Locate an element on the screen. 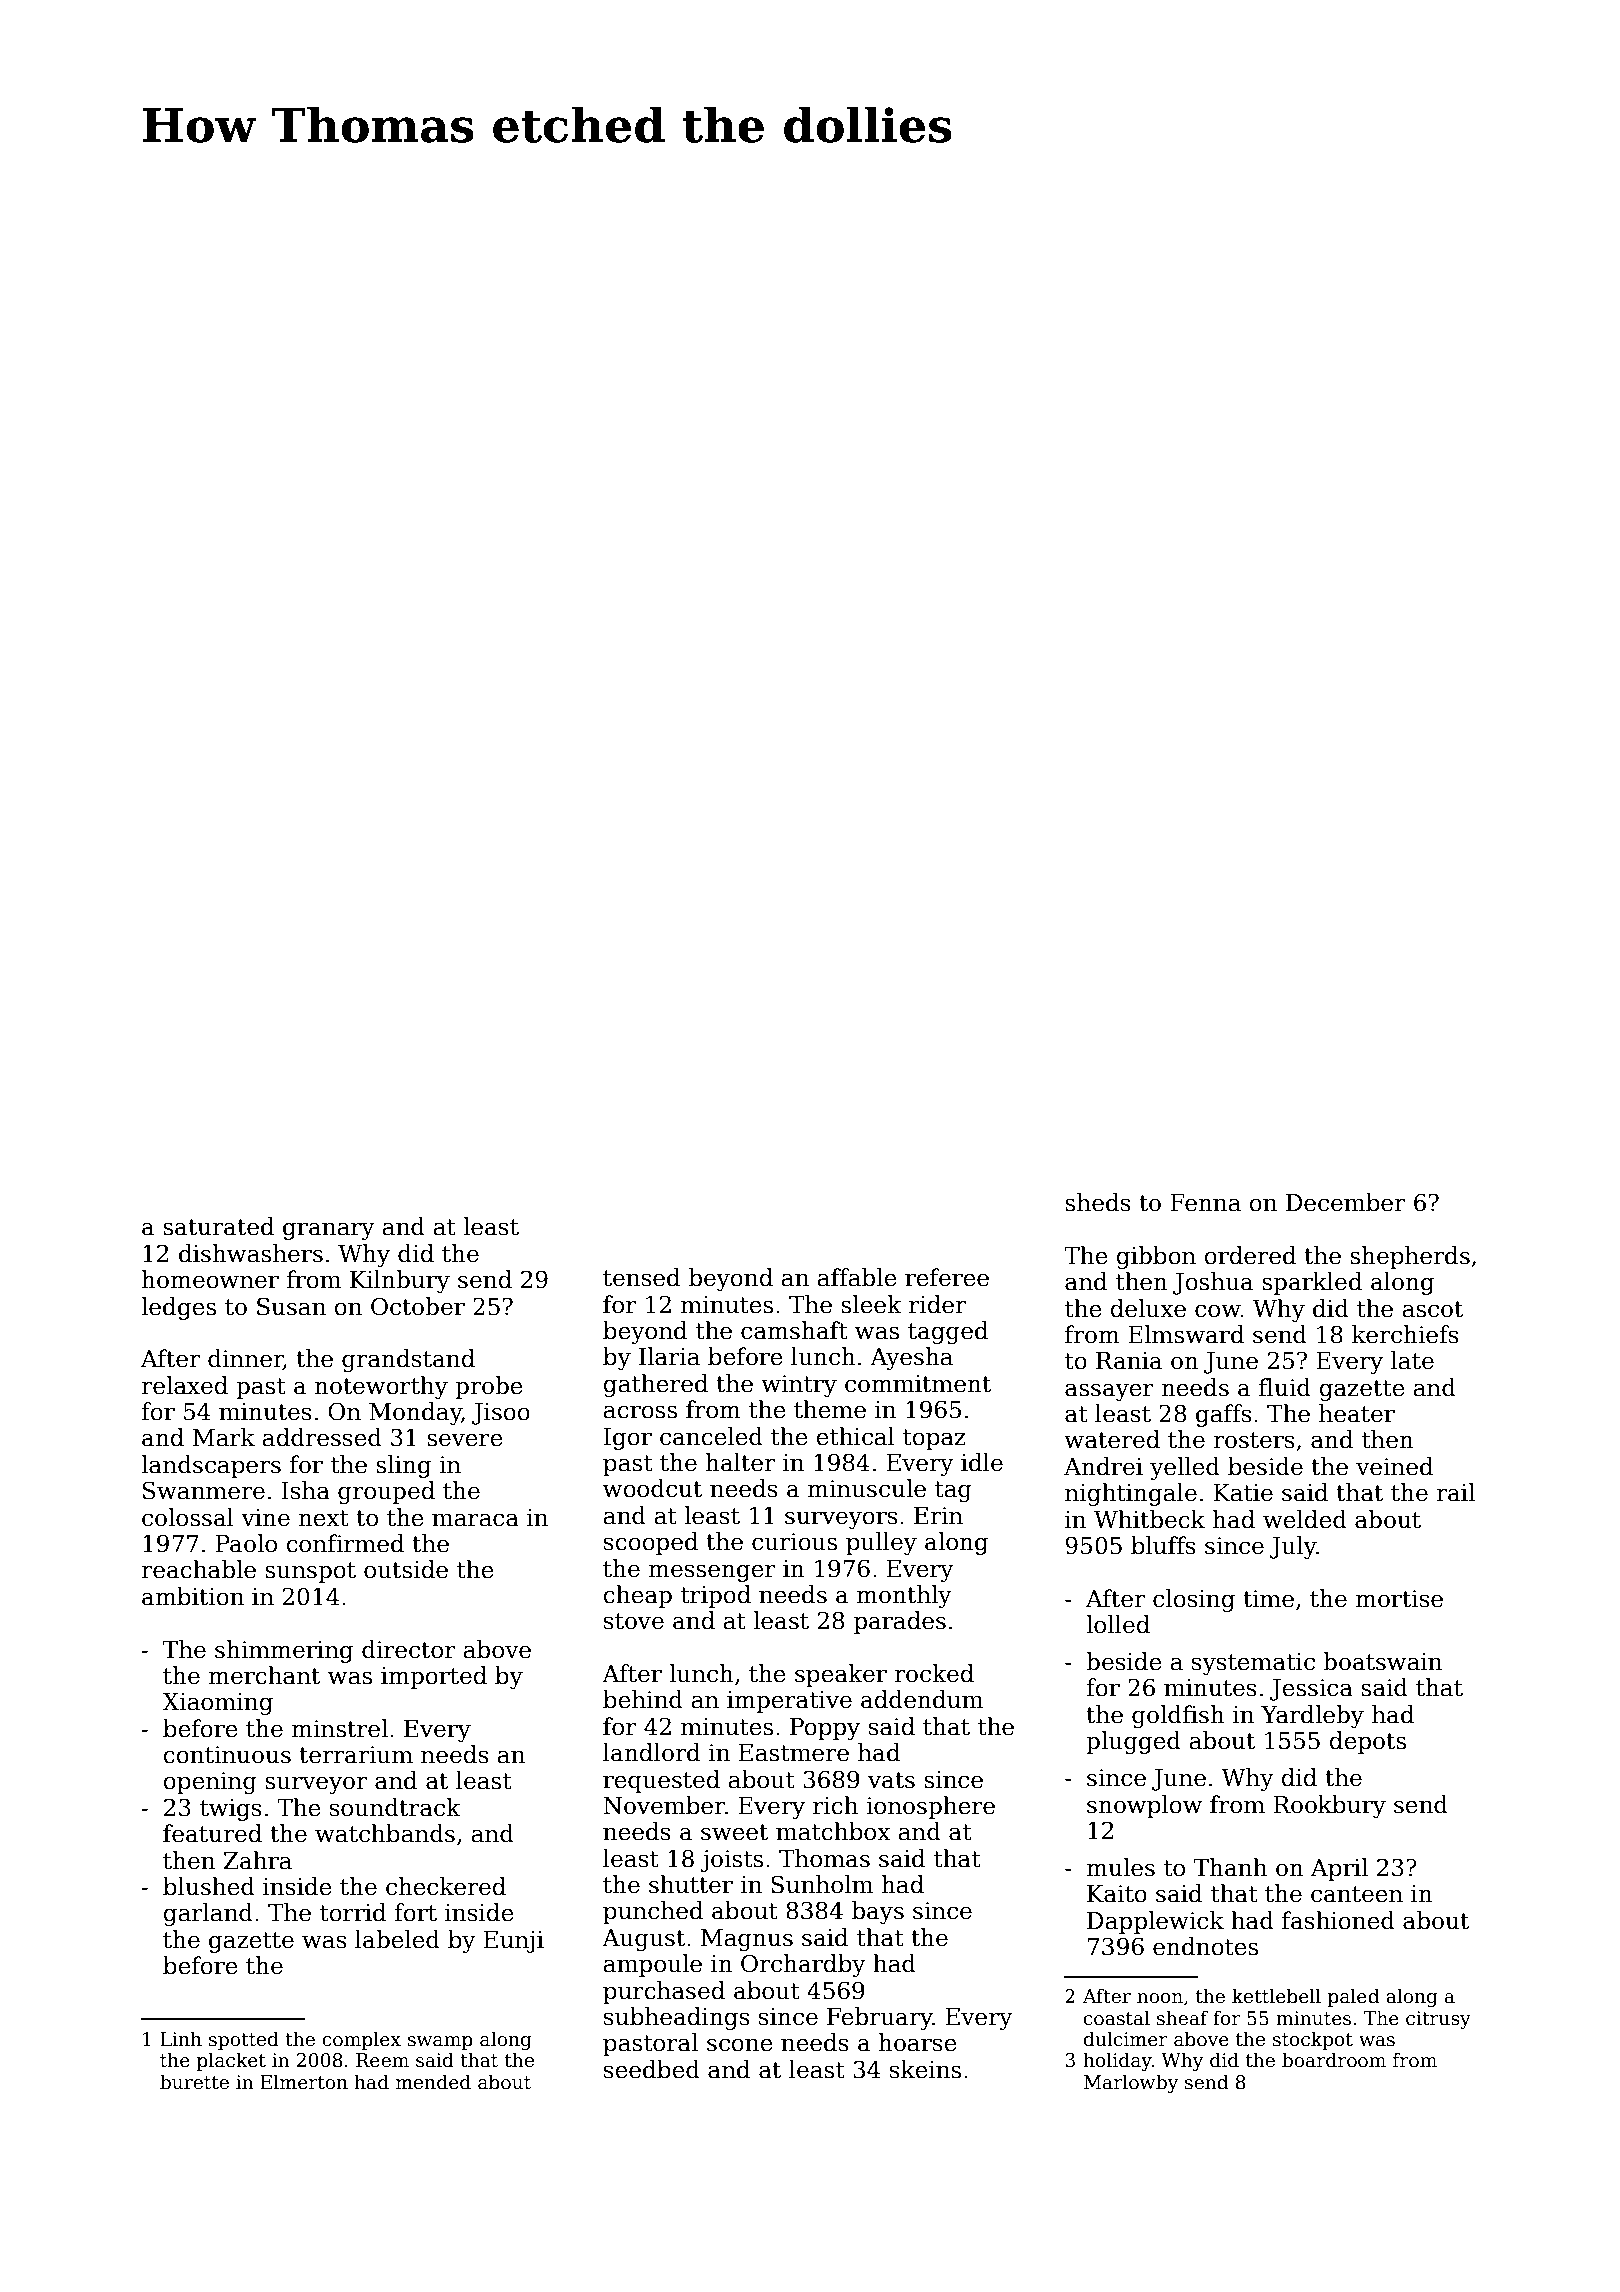  granary is located at coordinates (329, 1231).
